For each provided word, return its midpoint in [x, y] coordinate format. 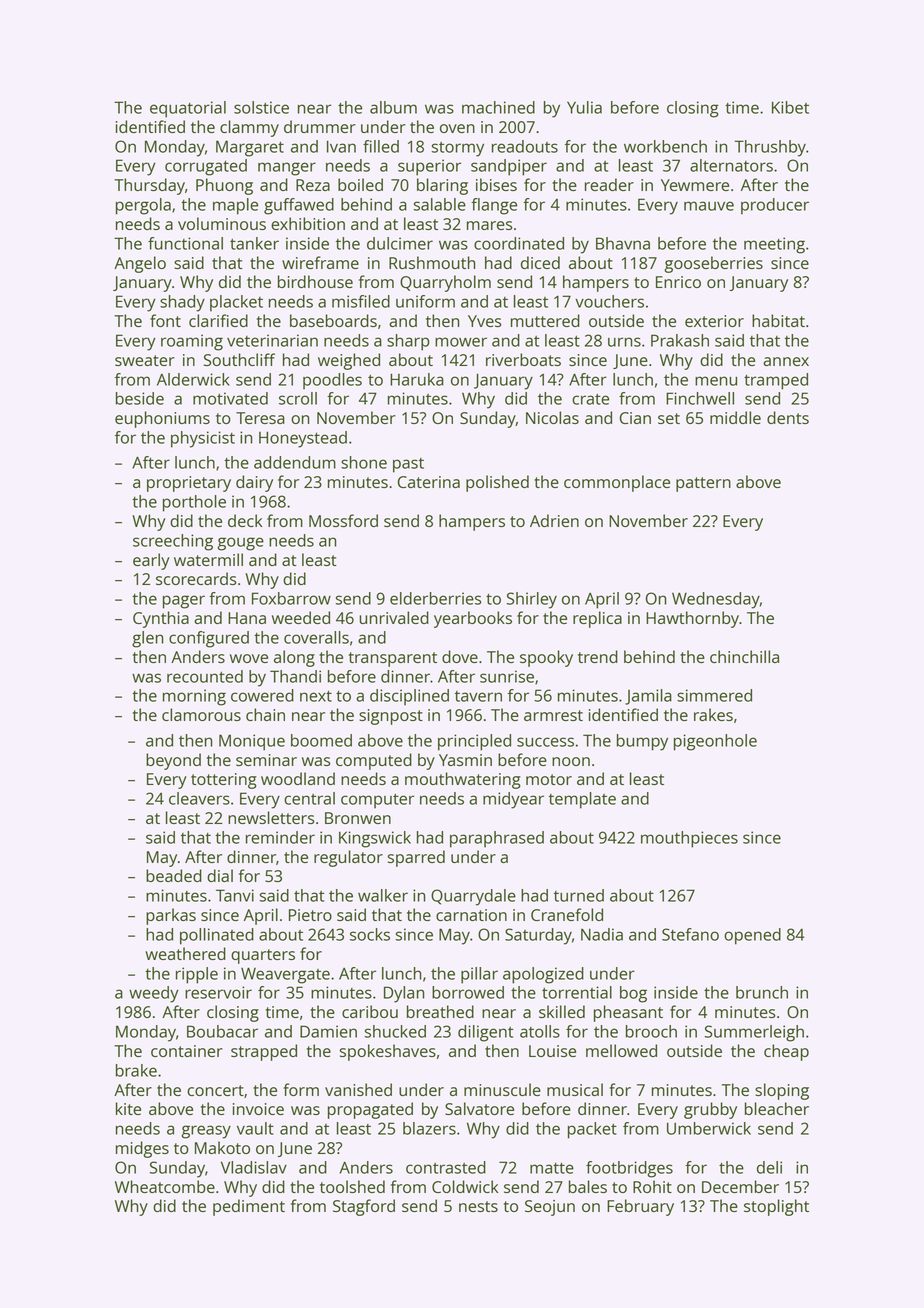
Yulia [584, 107]
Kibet [790, 107]
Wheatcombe [165, 1186]
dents [788, 417]
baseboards [333, 320]
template [582, 800]
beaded [174, 875]
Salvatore [479, 1108]
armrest [553, 715]
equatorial [188, 109]
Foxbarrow [291, 598]
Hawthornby [692, 619]
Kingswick [375, 839]
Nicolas [552, 417]
